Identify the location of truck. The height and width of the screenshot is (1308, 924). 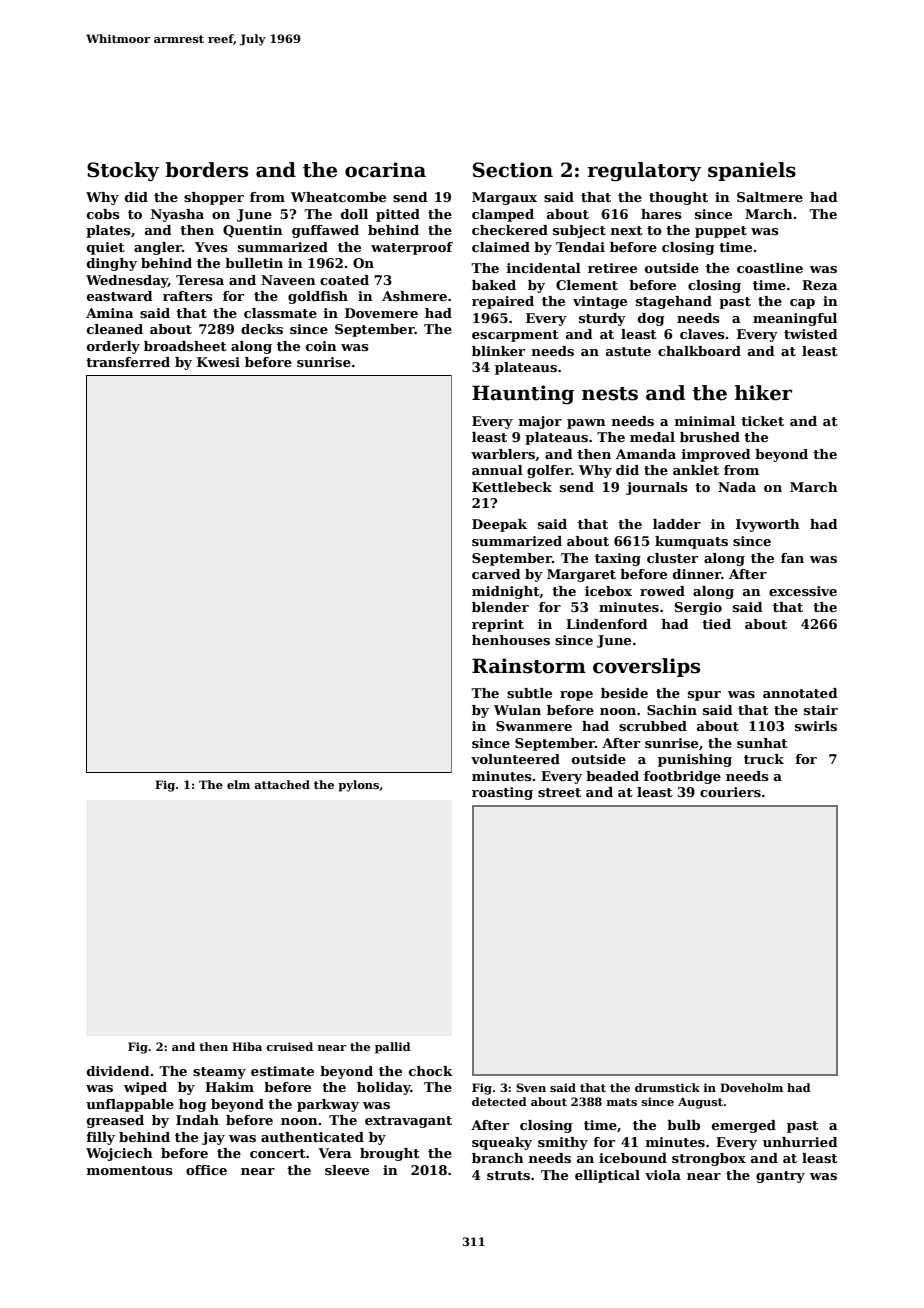
(764, 759).
